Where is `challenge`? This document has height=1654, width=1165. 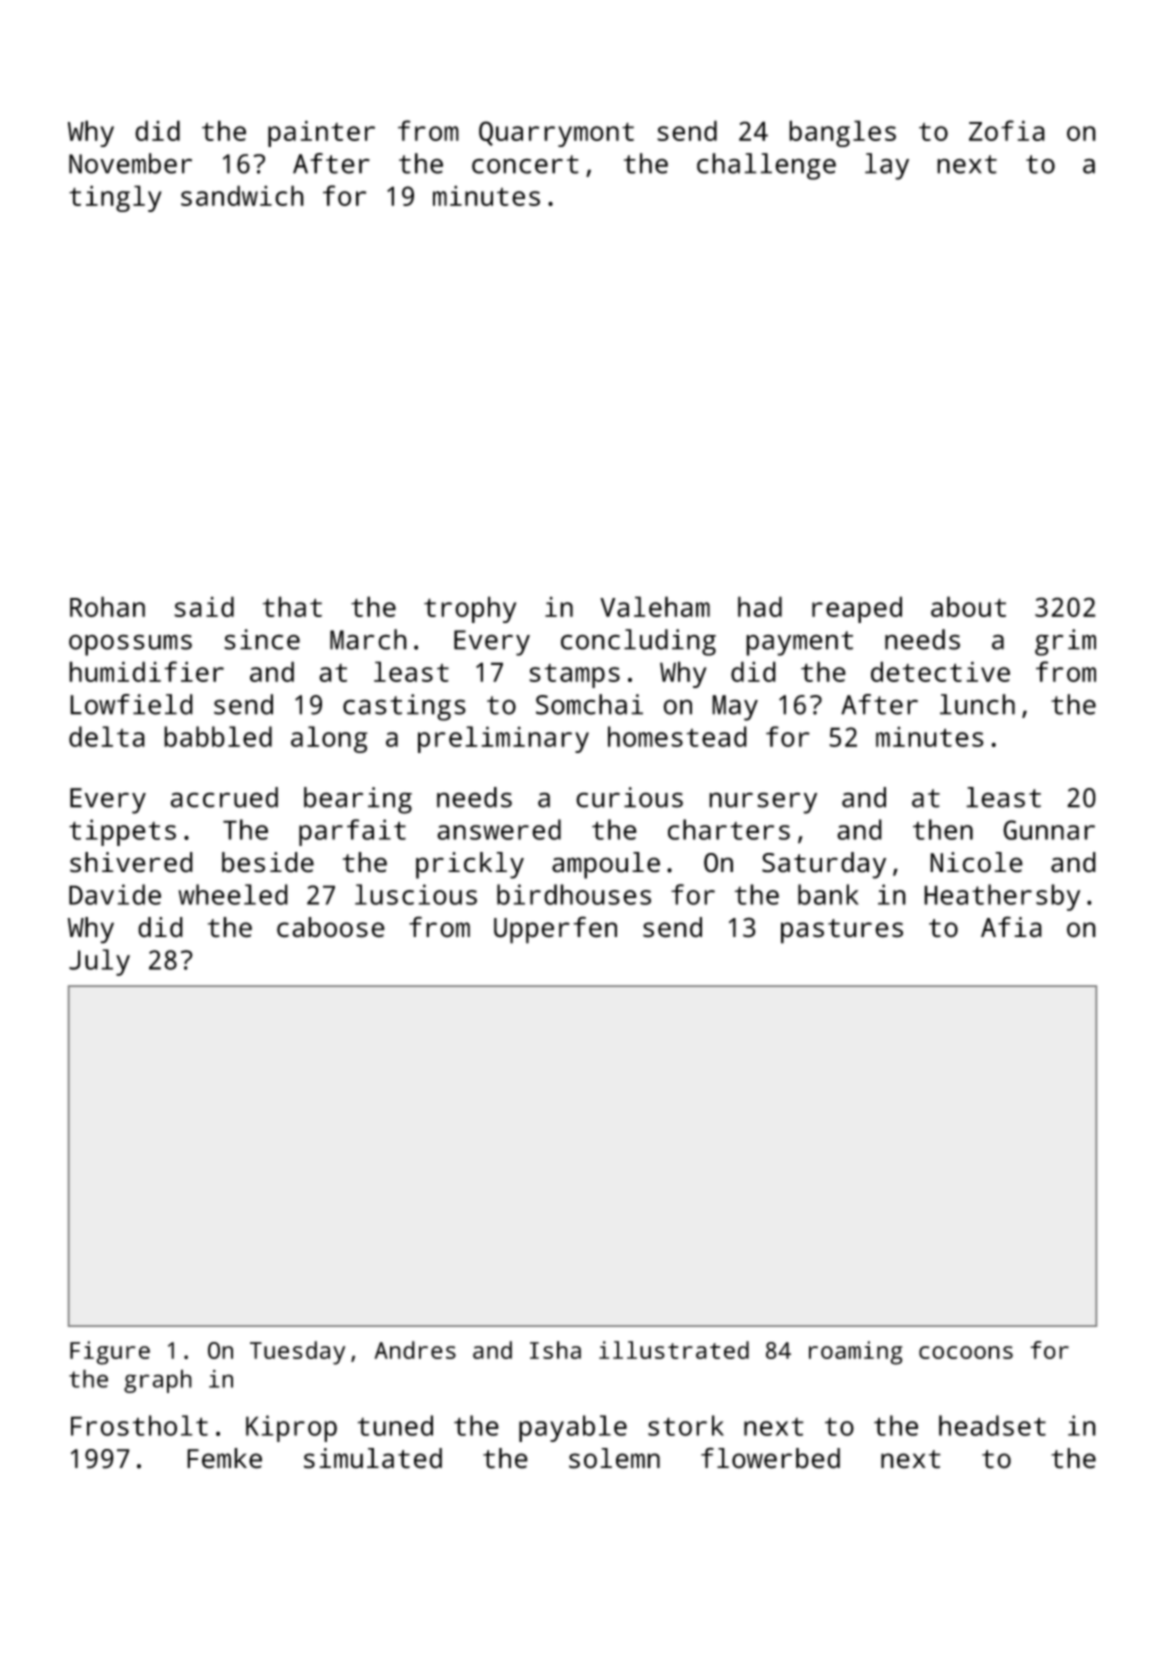 challenge is located at coordinates (766, 166).
